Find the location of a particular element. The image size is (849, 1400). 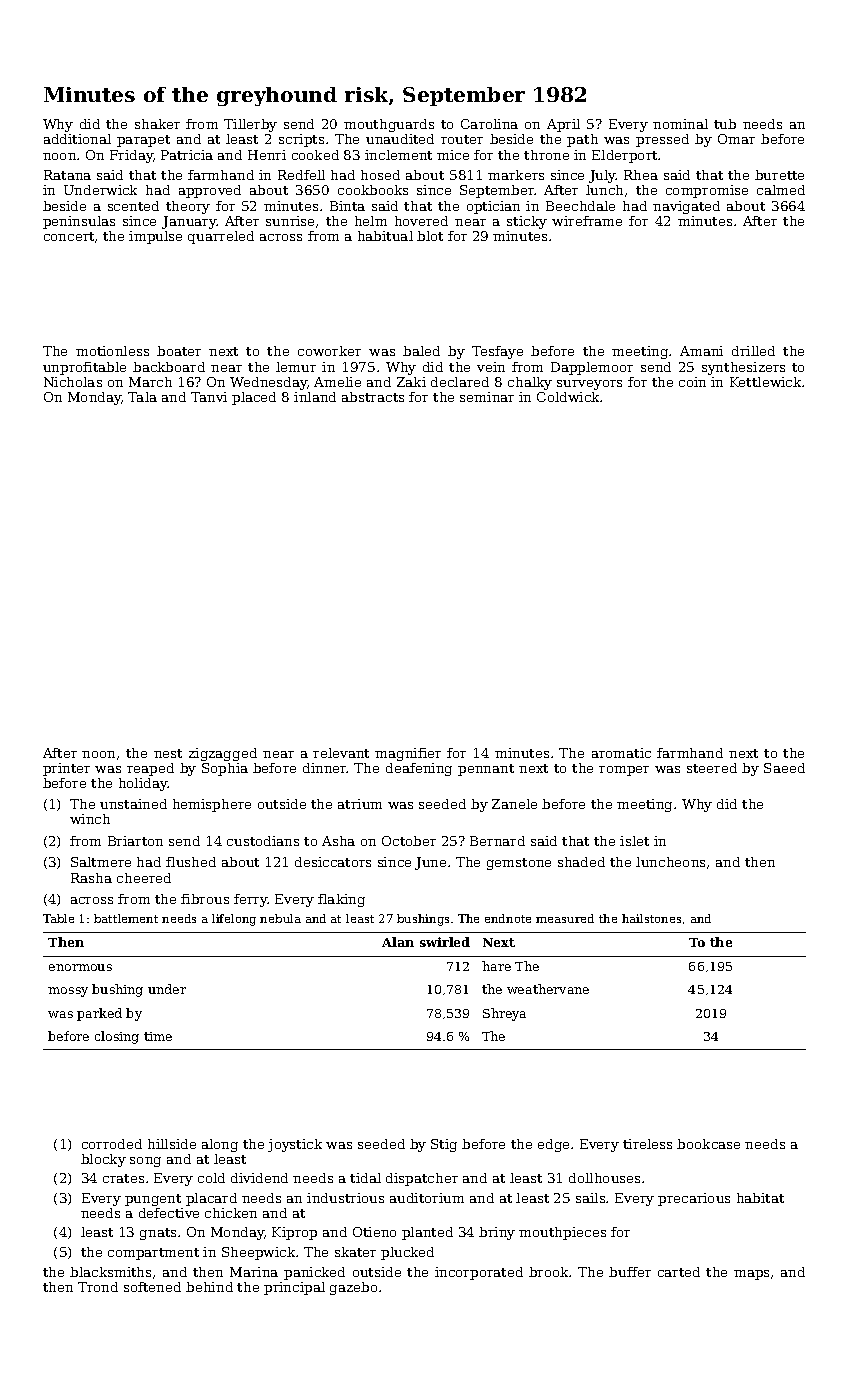

behind is located at coordinates (209, 1287).
